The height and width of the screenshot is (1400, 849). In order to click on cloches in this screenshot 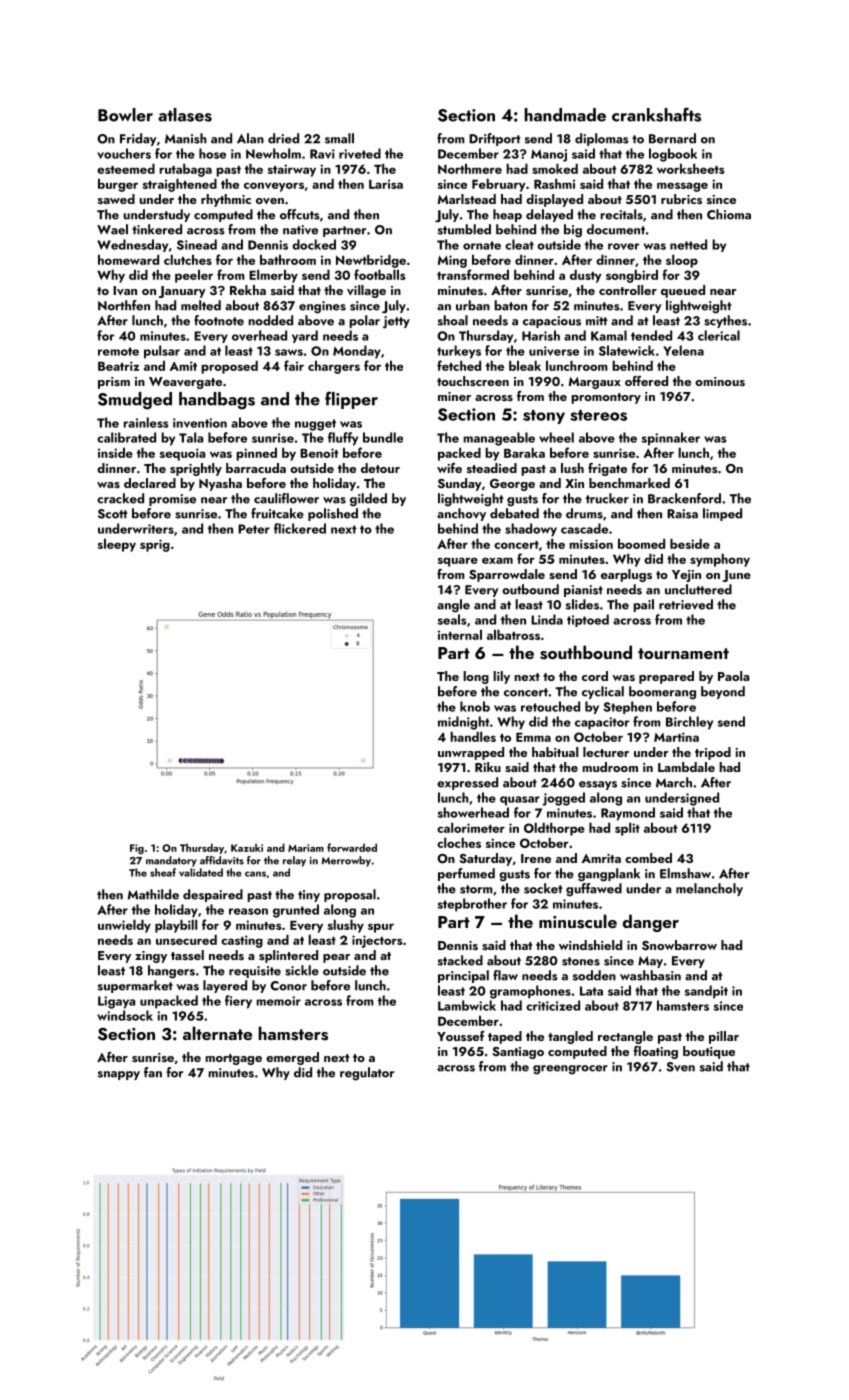, I will do `click(459, 842)`.
